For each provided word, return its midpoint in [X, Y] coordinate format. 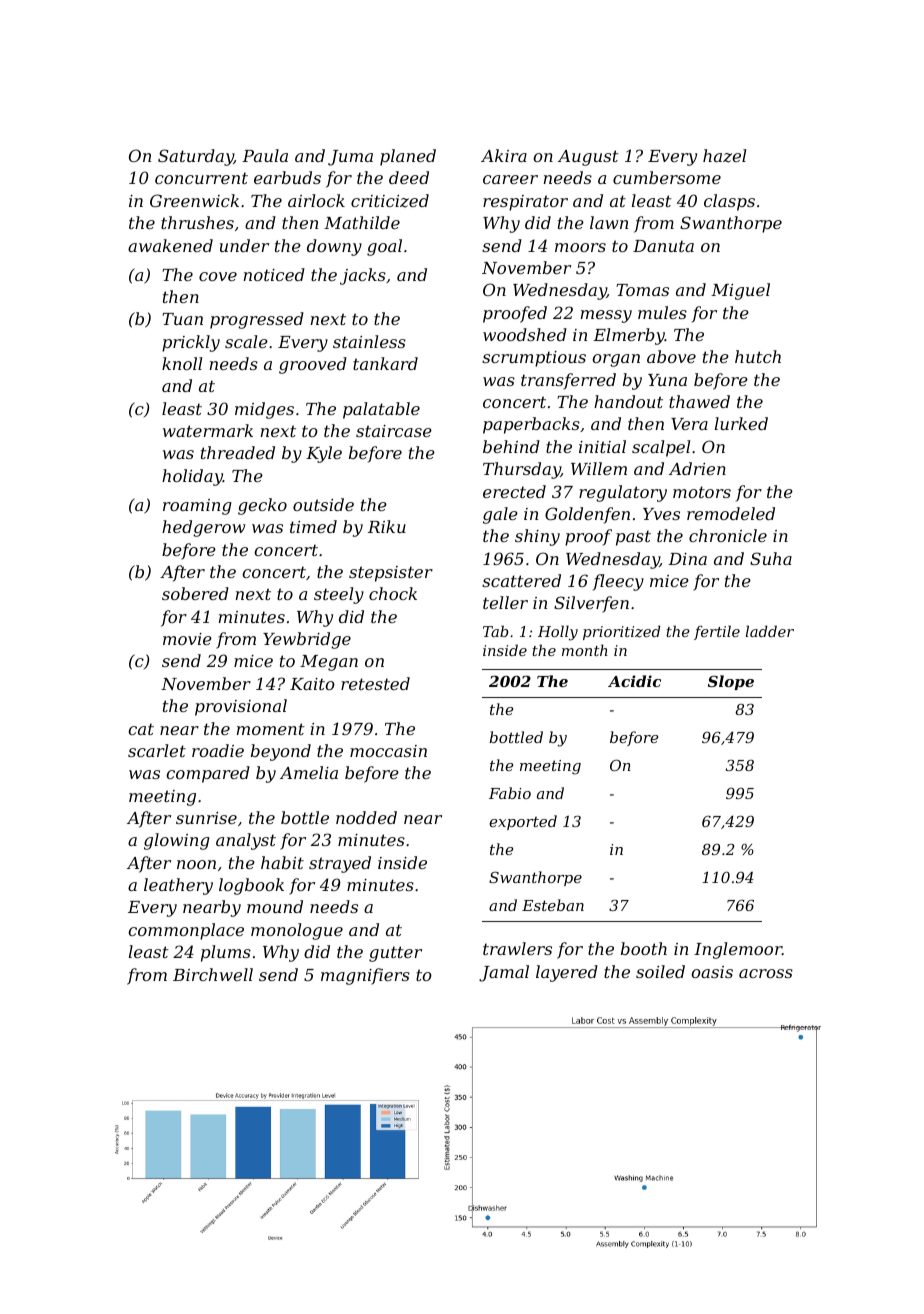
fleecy [618, 582]
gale [500, 515]
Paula [265, 155]
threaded [238, 452]
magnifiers [365, 976]
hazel [724, 156]
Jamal [504, 973]
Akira [504, 155]
